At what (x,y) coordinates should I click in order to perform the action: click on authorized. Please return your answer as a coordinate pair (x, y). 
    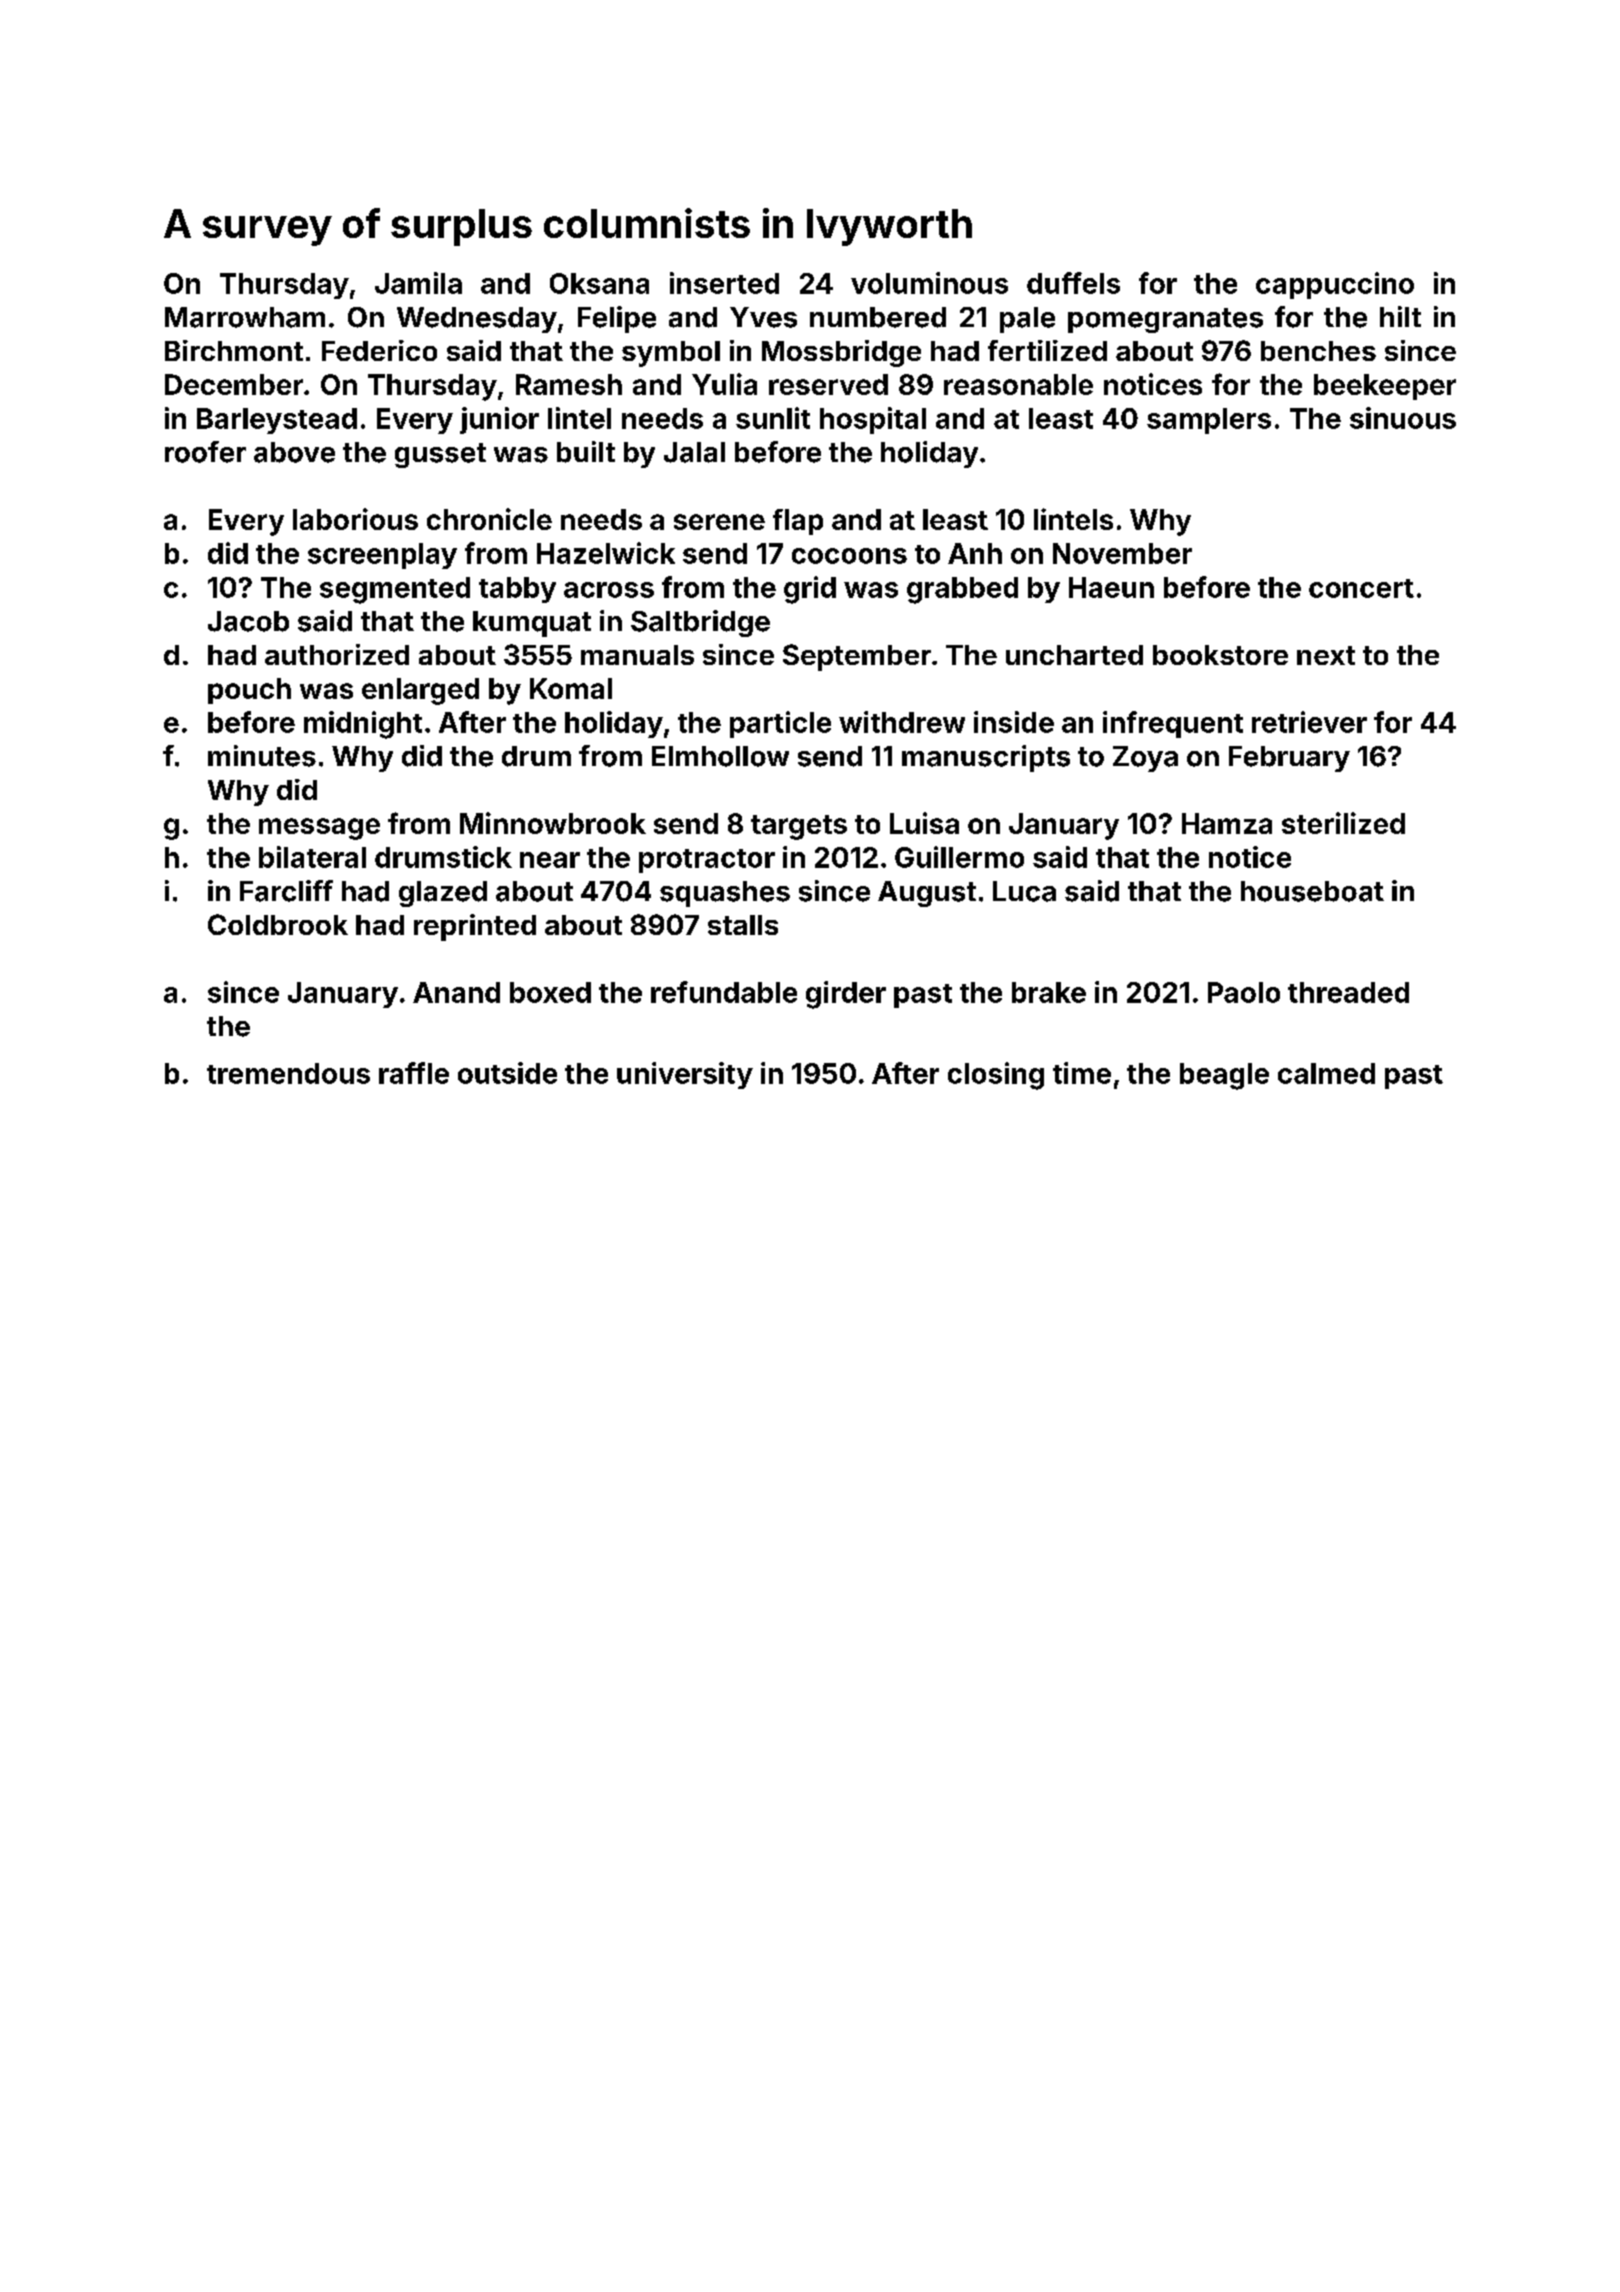
    Looking at the image, I should click on (337, 654).
